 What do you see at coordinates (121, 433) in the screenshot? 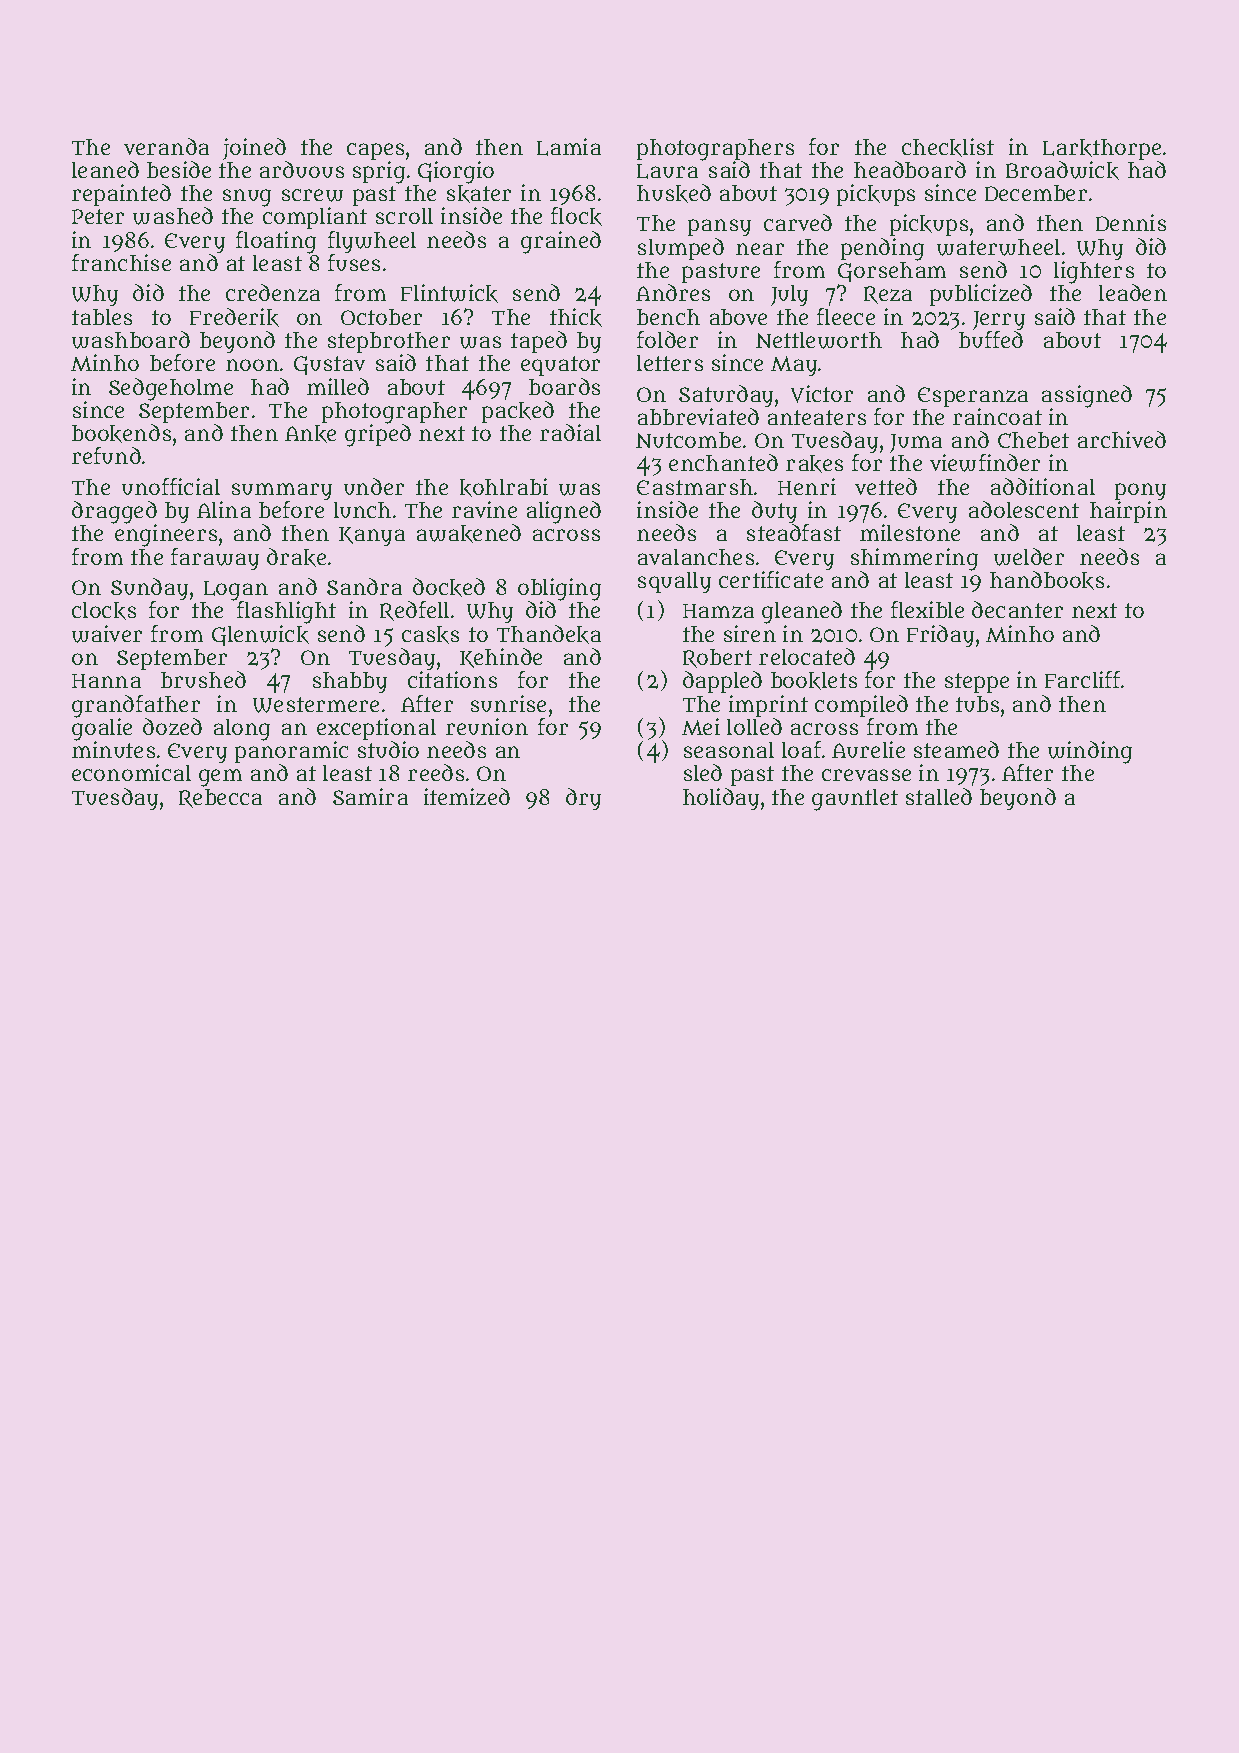
I see `bookends` at bounding box center [121, 433].
